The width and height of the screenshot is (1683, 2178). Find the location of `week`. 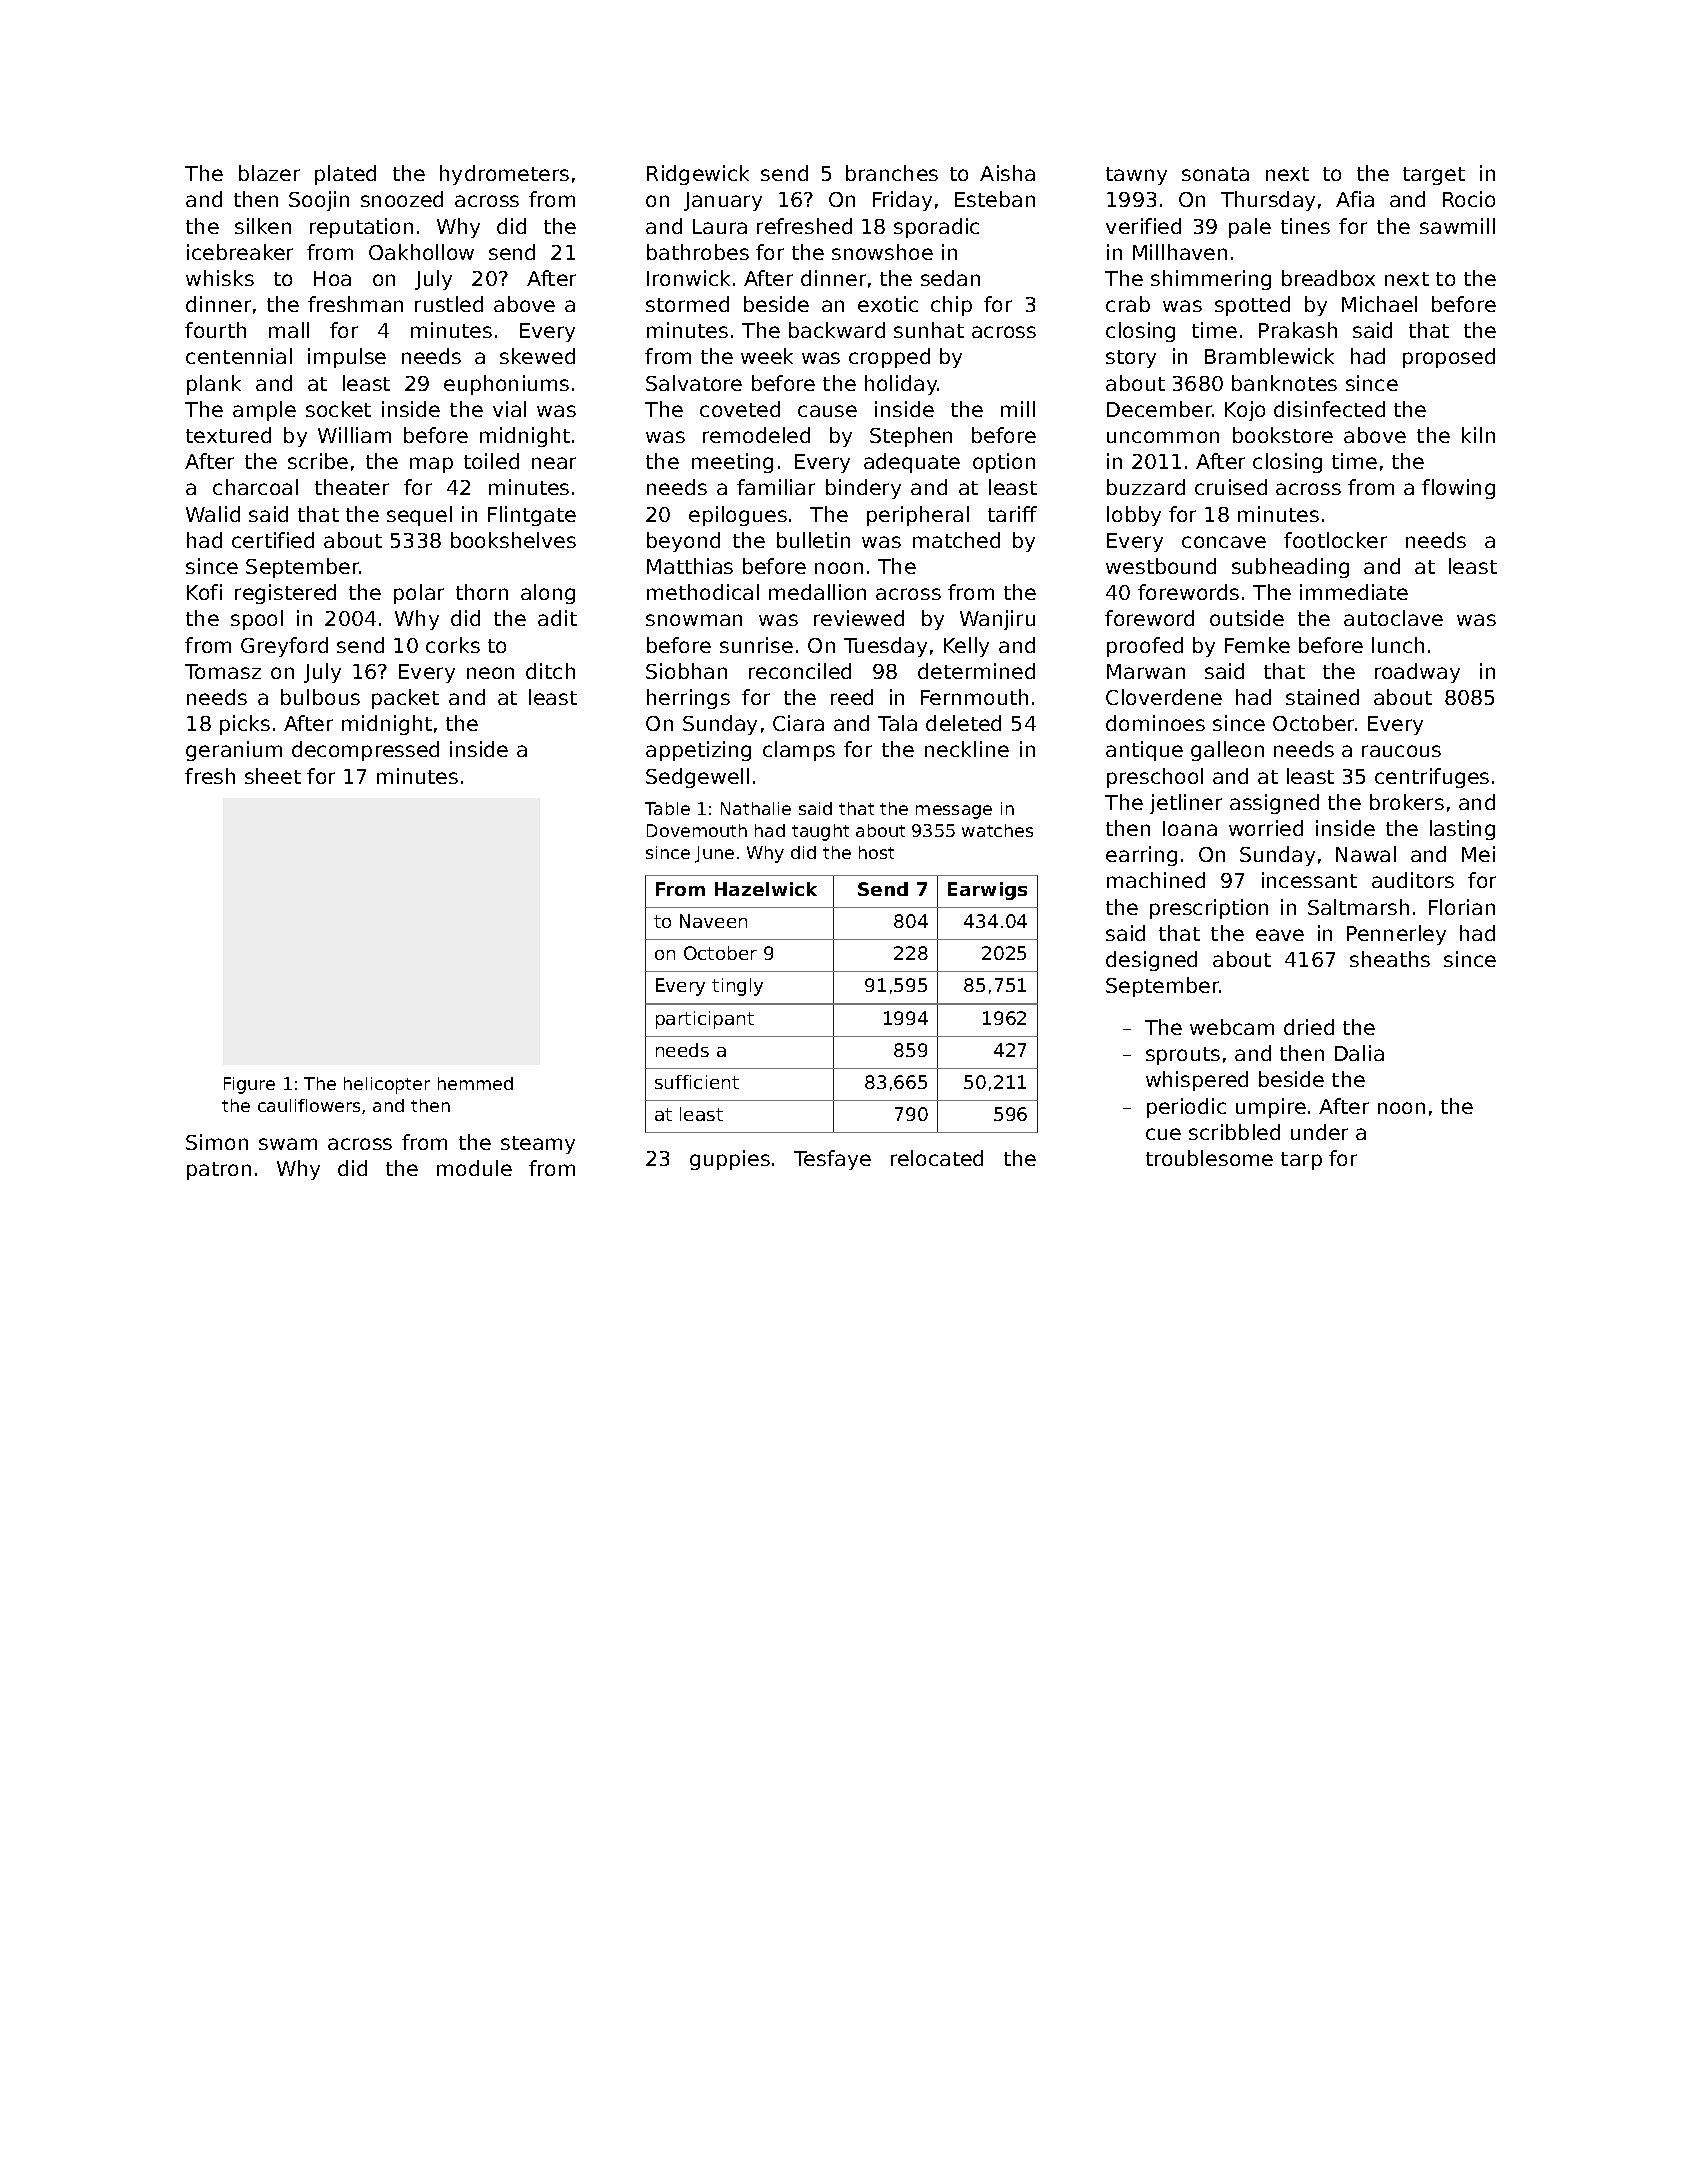

week is located at coordinates (767, 356).
